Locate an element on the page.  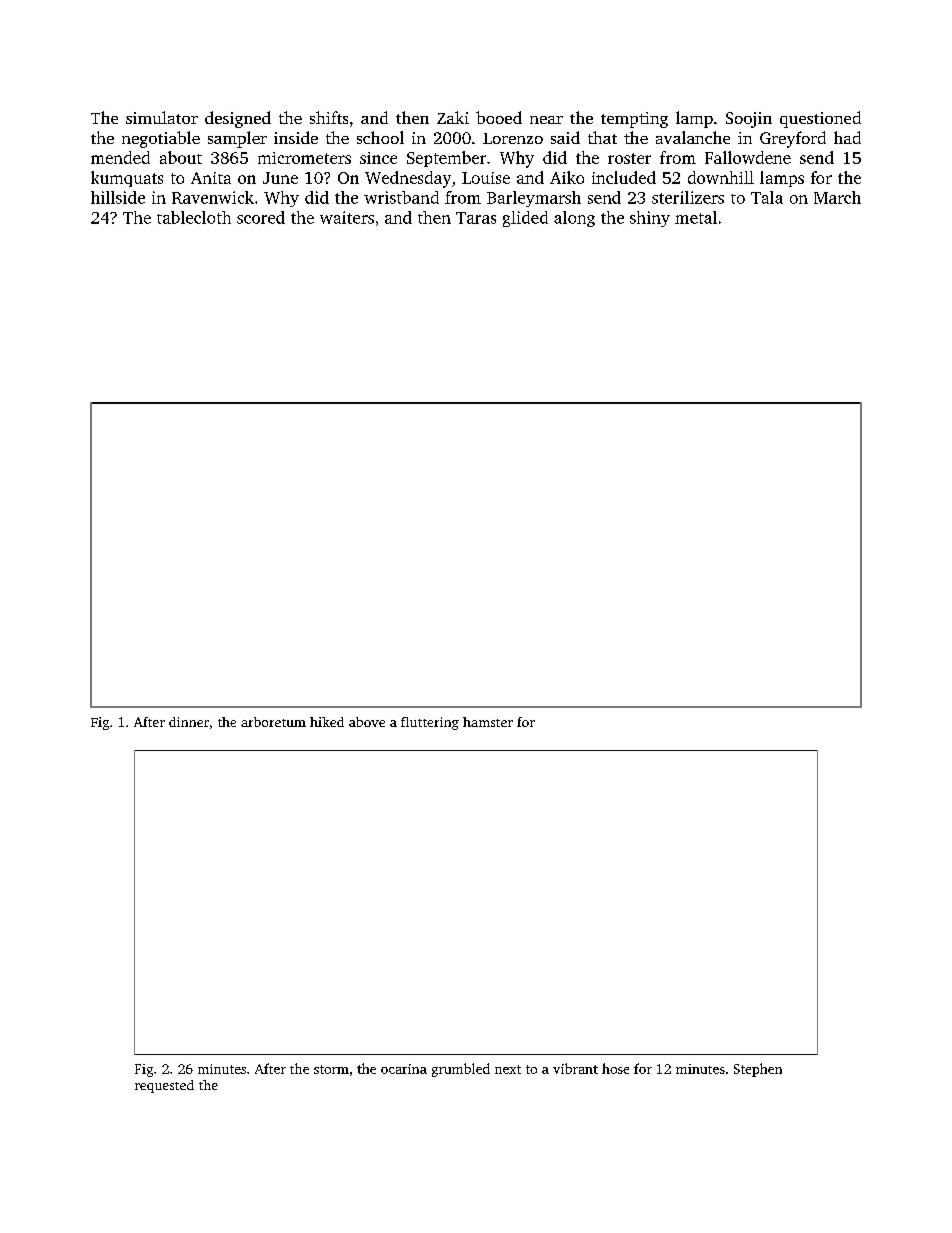
hamster is located at coordinates (488, 722).
